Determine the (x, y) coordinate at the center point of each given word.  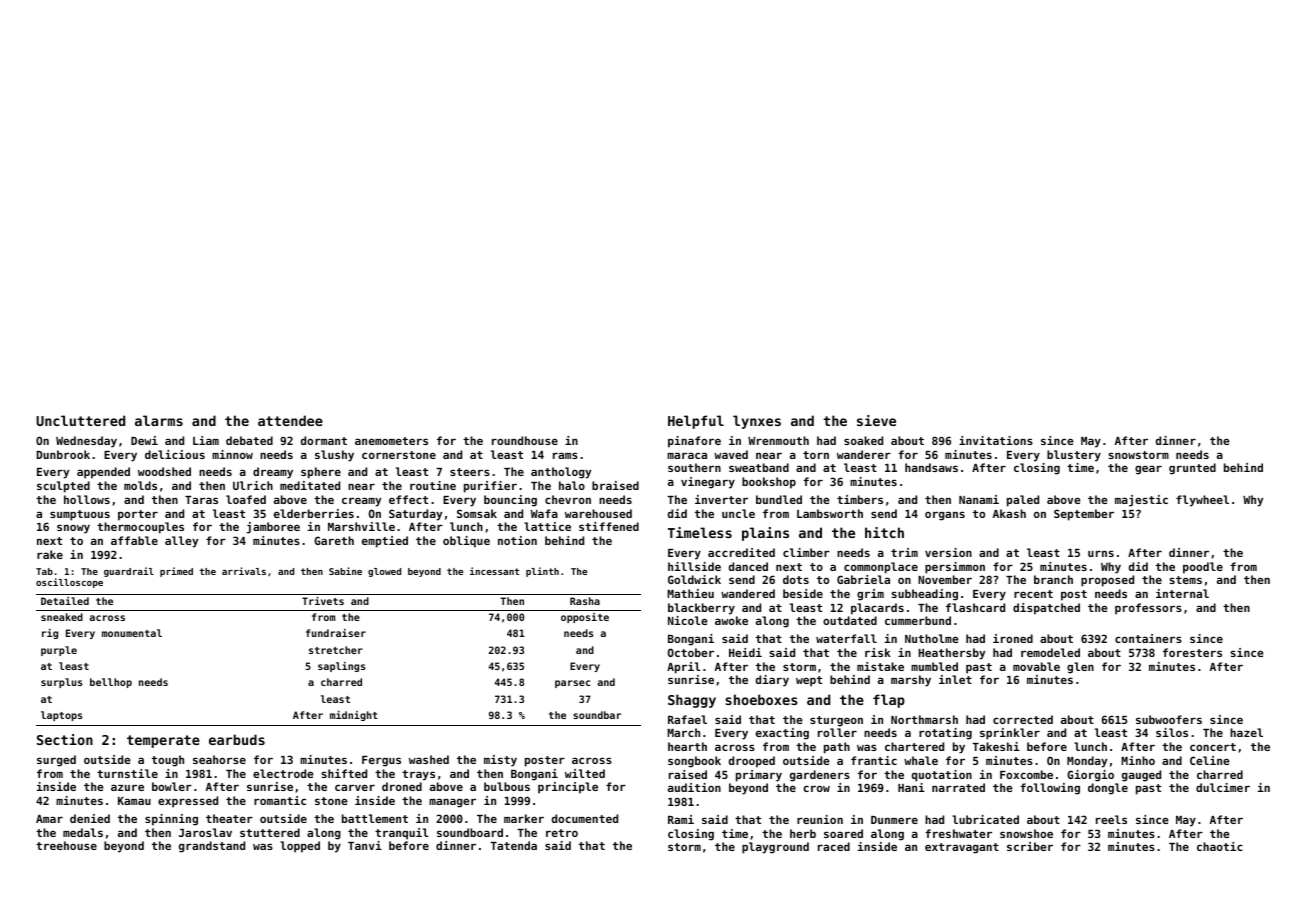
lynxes (757, 422)
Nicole (688, 620)
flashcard (975, 607)
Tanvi (365, 845)
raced (834, 846)
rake (50, 554)
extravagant (962, 848)
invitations (996, 440)
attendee (290, 420)
